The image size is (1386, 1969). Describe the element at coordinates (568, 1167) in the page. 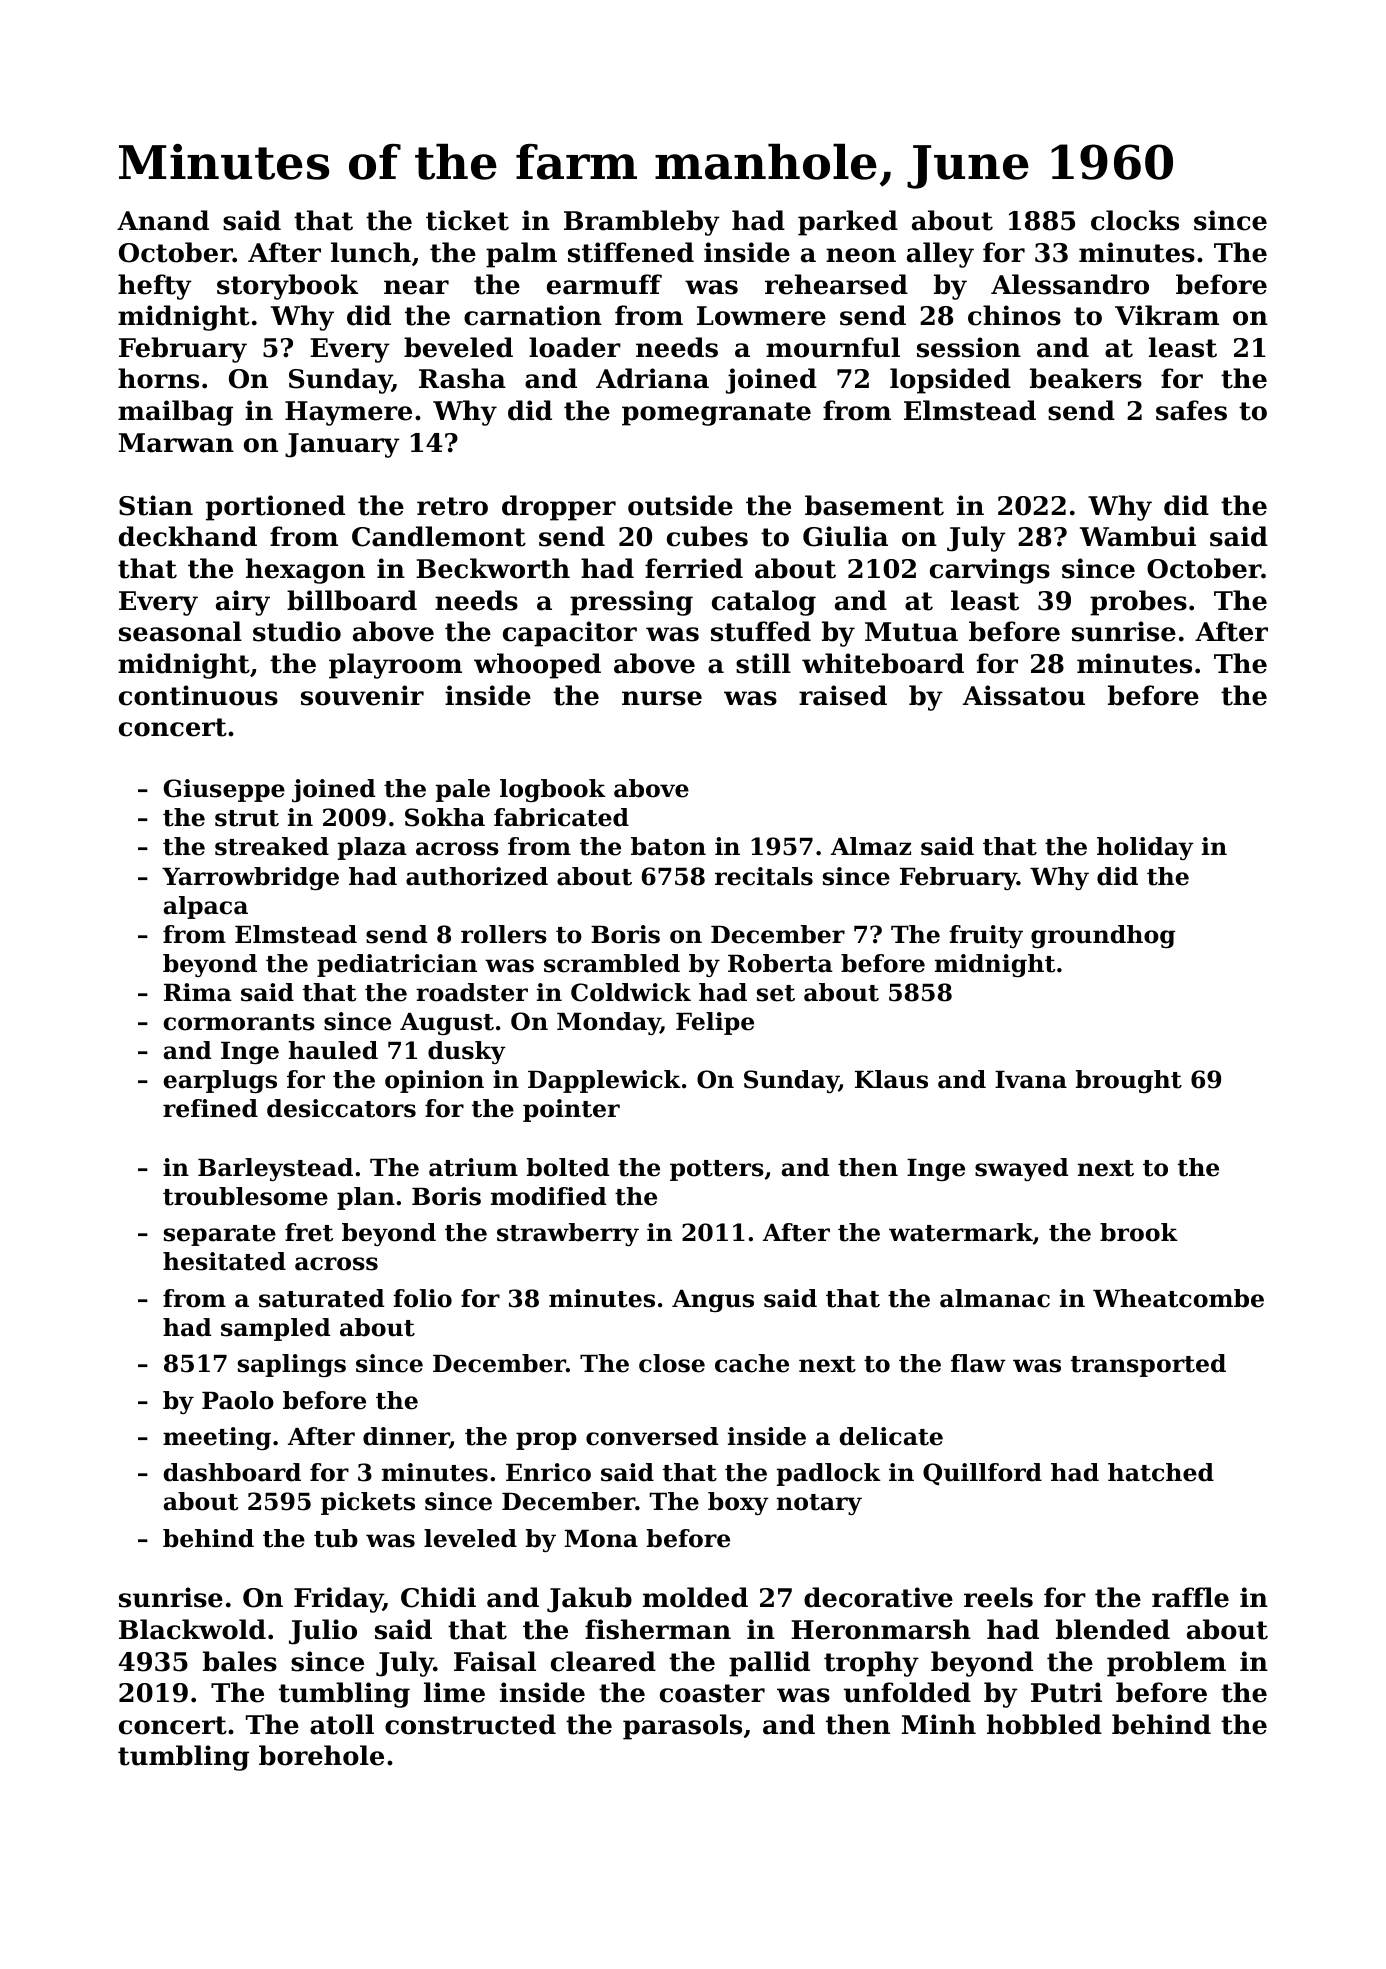

I see `bolted` at that location.
